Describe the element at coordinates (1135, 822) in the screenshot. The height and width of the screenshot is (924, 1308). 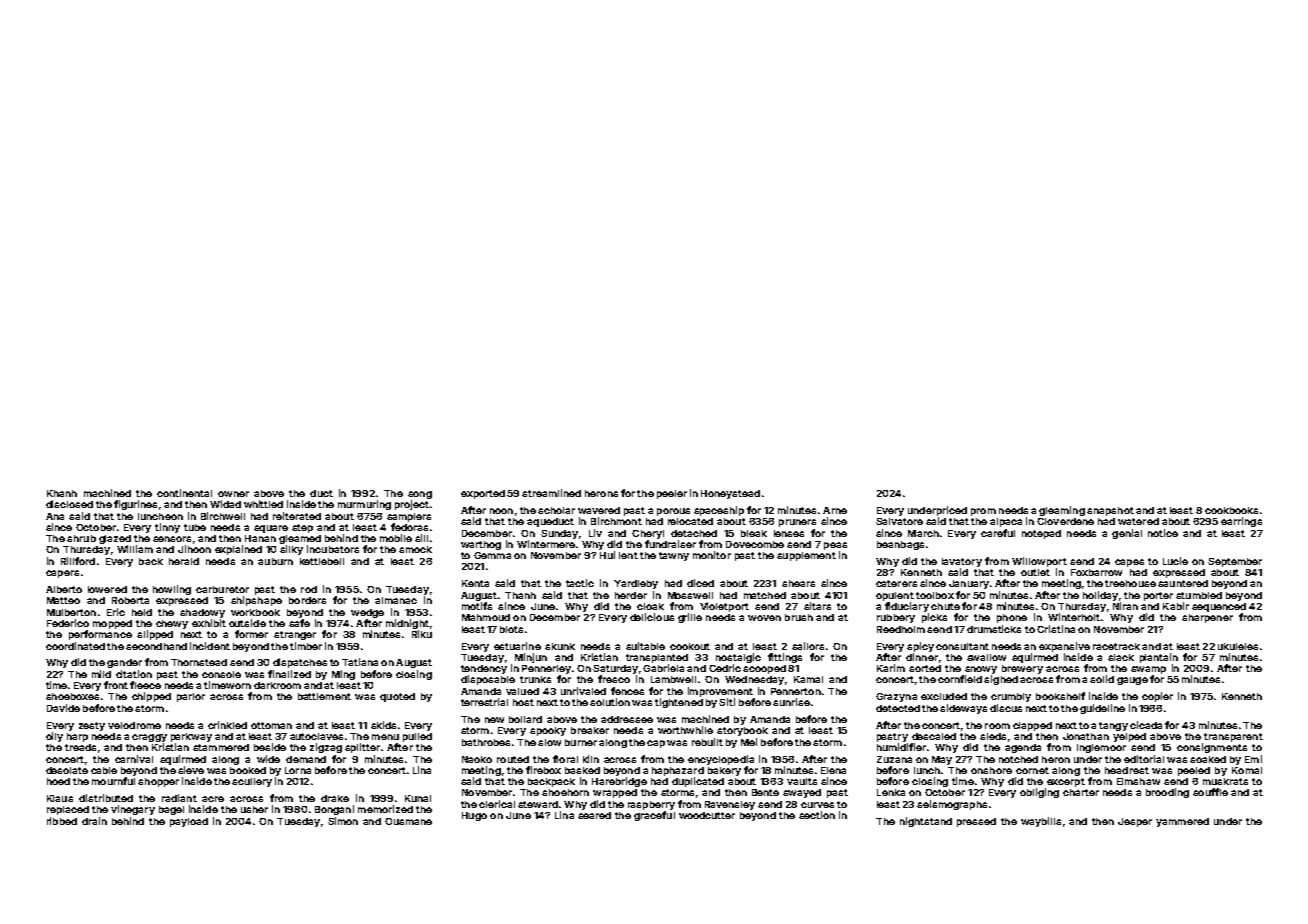
I see `Jesper` at that location.
